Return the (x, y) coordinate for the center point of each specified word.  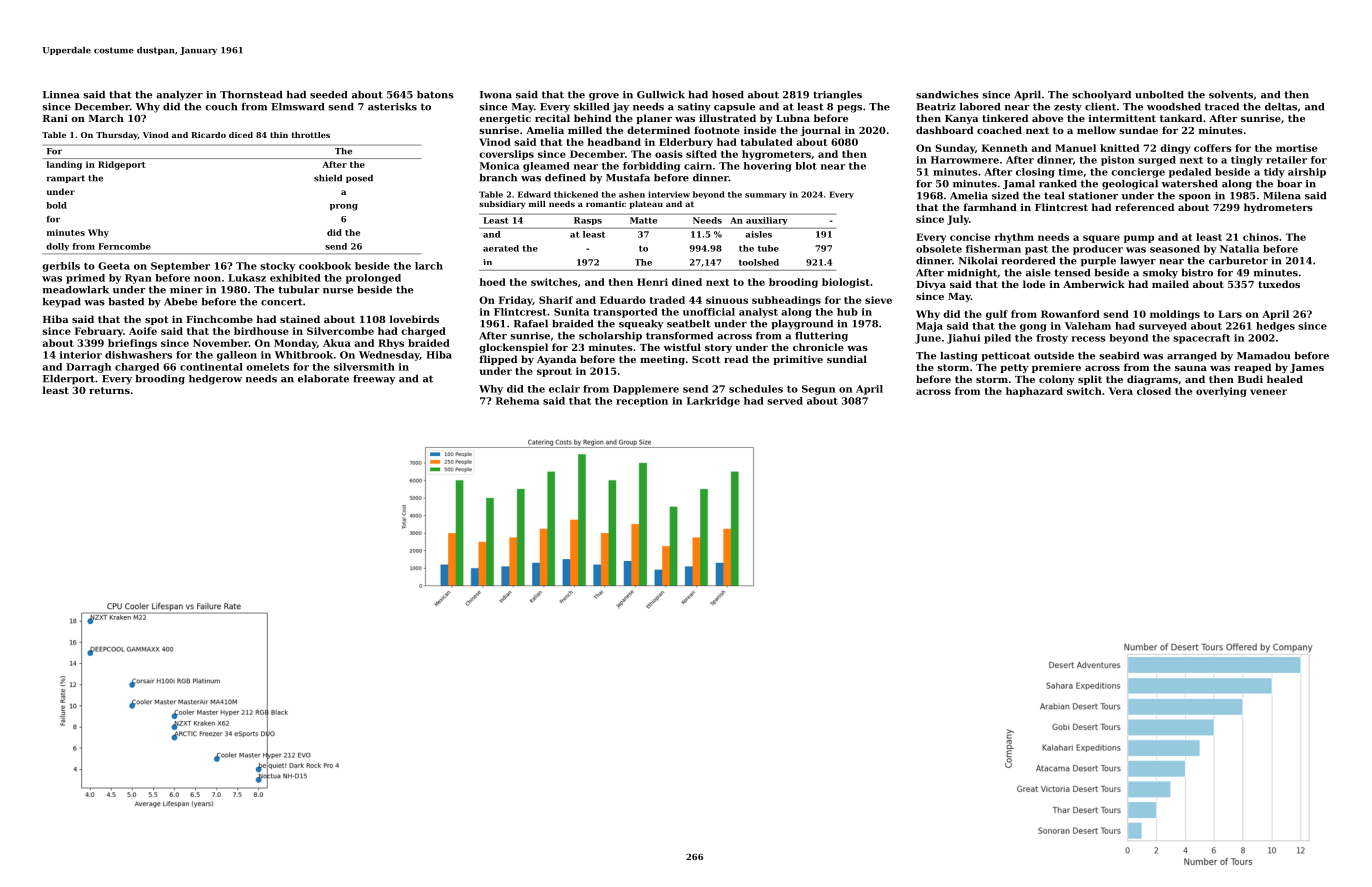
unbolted (1159, 95)
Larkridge (713, 402)
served (785, 401)
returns (109, 390)
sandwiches (947, 95)
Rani (55, 118)
